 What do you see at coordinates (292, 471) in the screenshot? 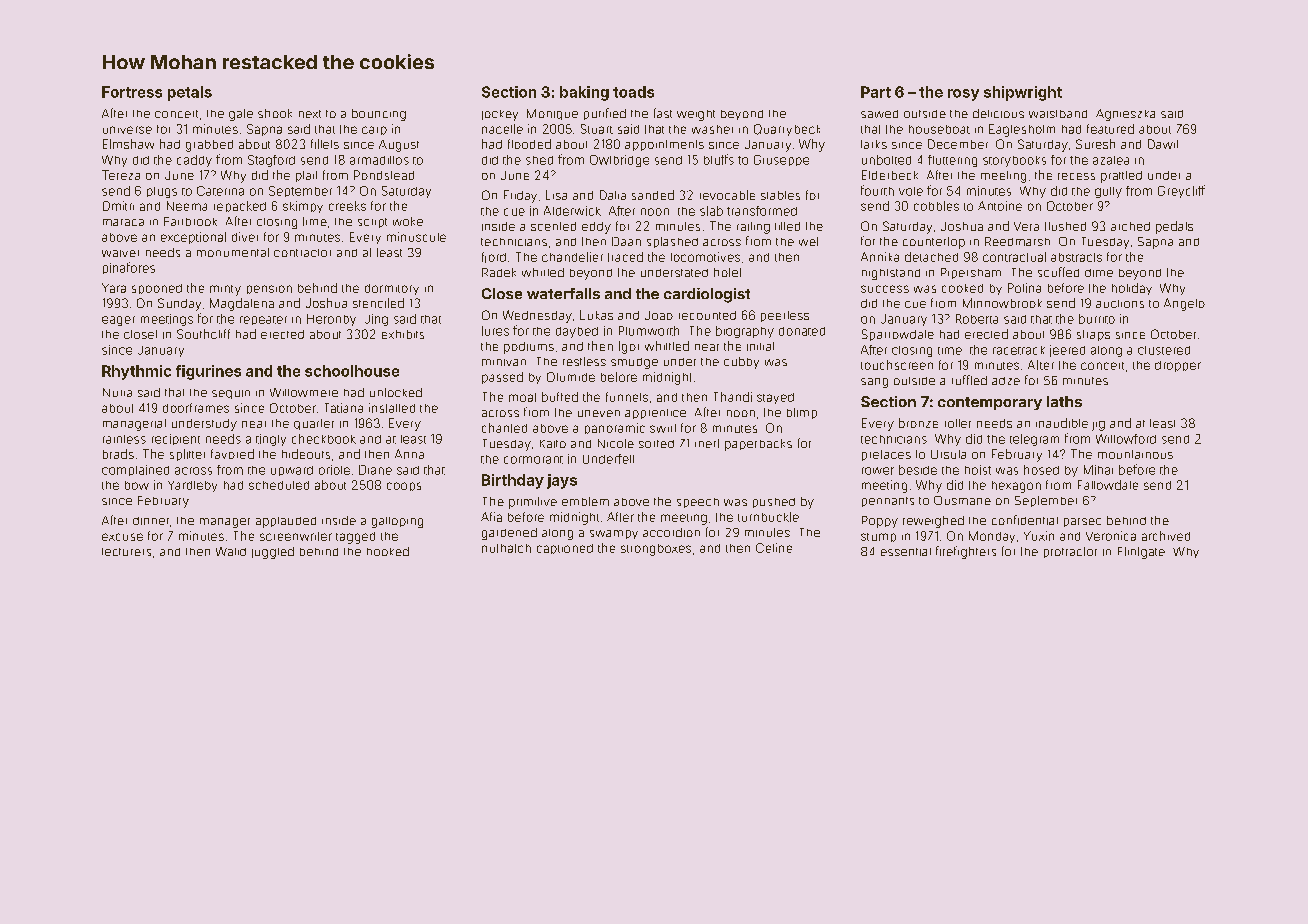
I see `upward` at bounding box center [292, 471].
